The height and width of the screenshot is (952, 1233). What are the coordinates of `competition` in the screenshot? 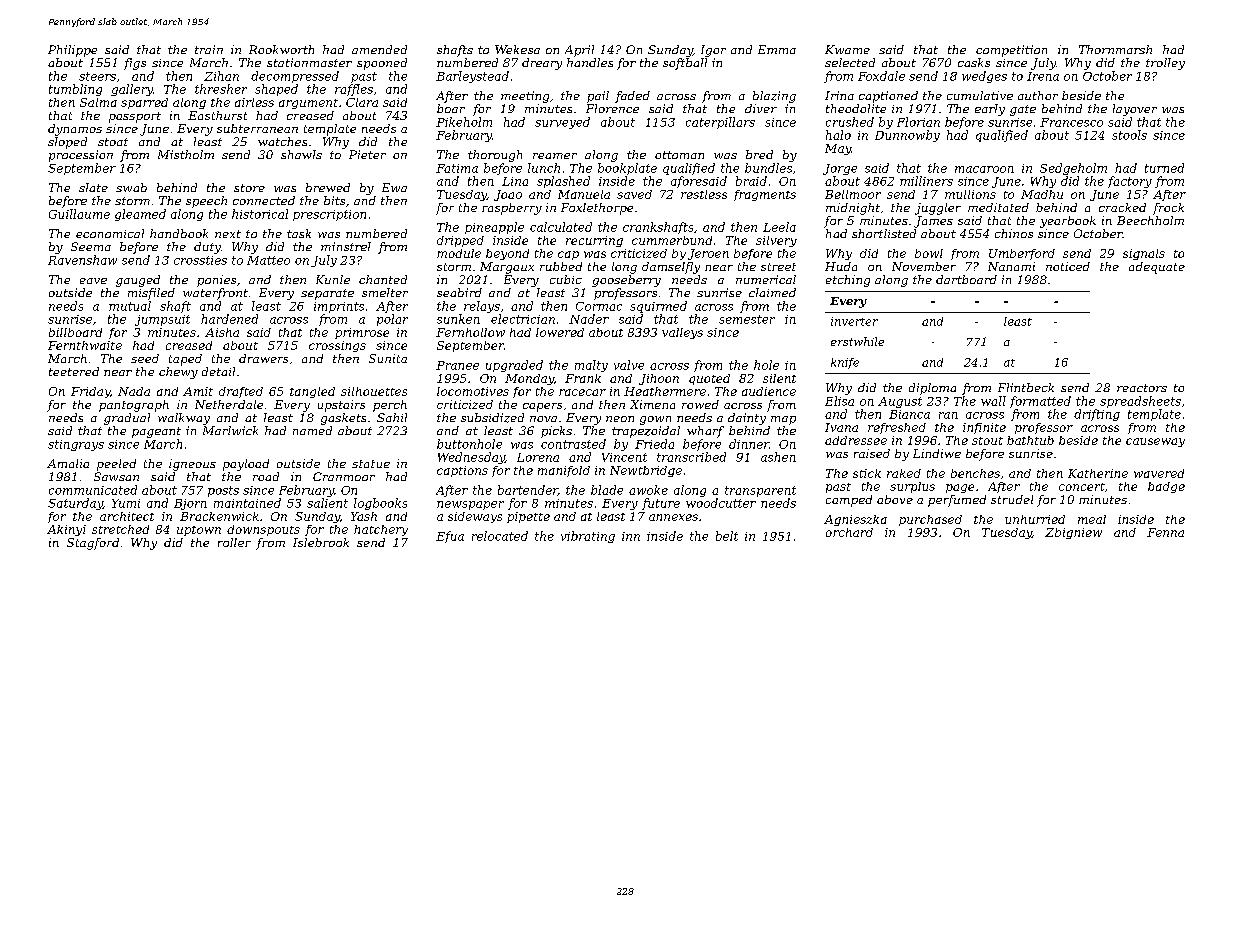 It's located at (1011, 51).
